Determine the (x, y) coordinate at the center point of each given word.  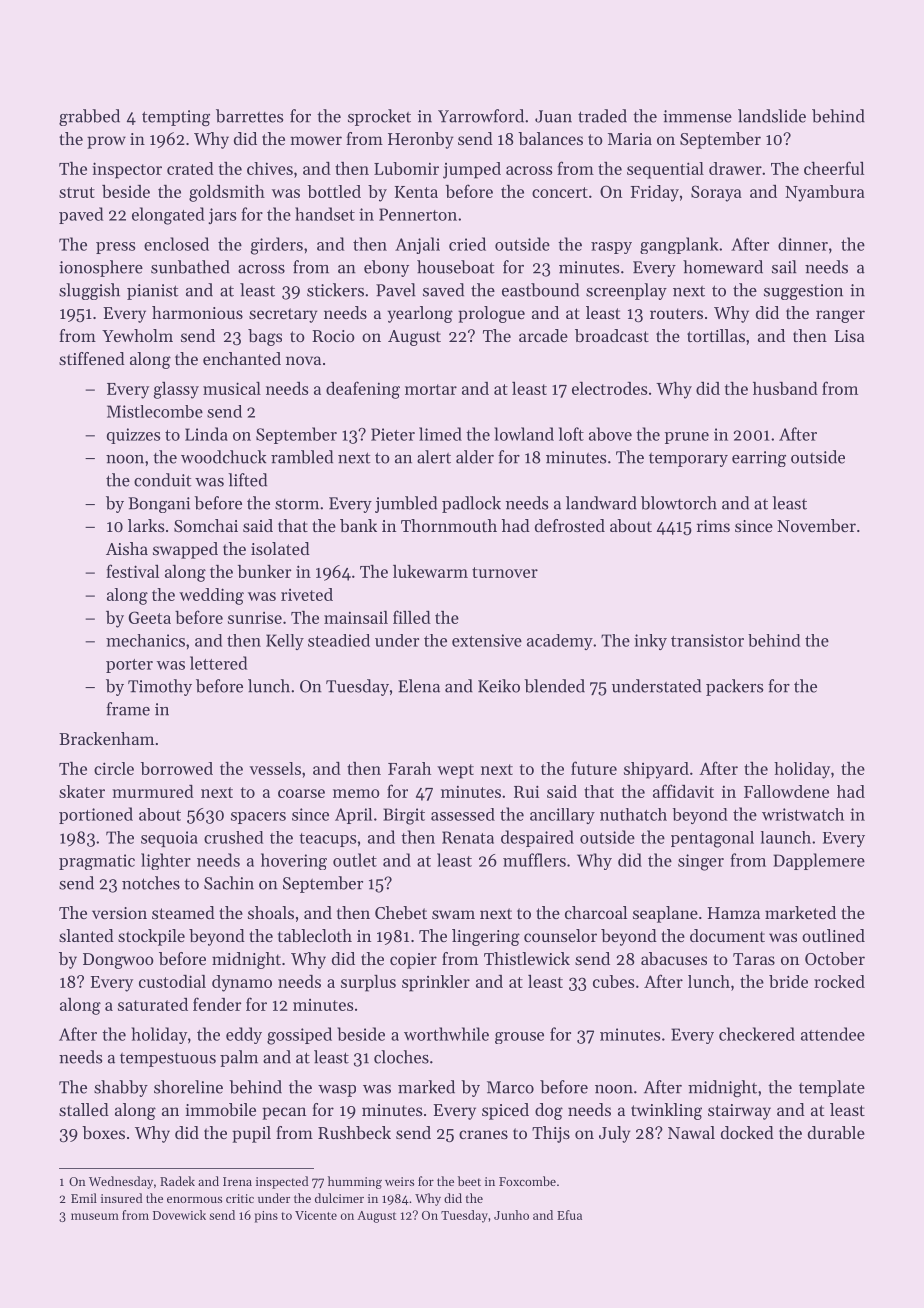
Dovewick (179, 1215)
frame (128, 709)
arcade (543, 335)
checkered (757, 1034)
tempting (176, 118)
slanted (86, 935)
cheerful (834, 168)
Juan (553, 116)
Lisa (849, 336)
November (816, 525)
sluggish (89, 291)
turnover (505, 572)
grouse (519, 1038)
